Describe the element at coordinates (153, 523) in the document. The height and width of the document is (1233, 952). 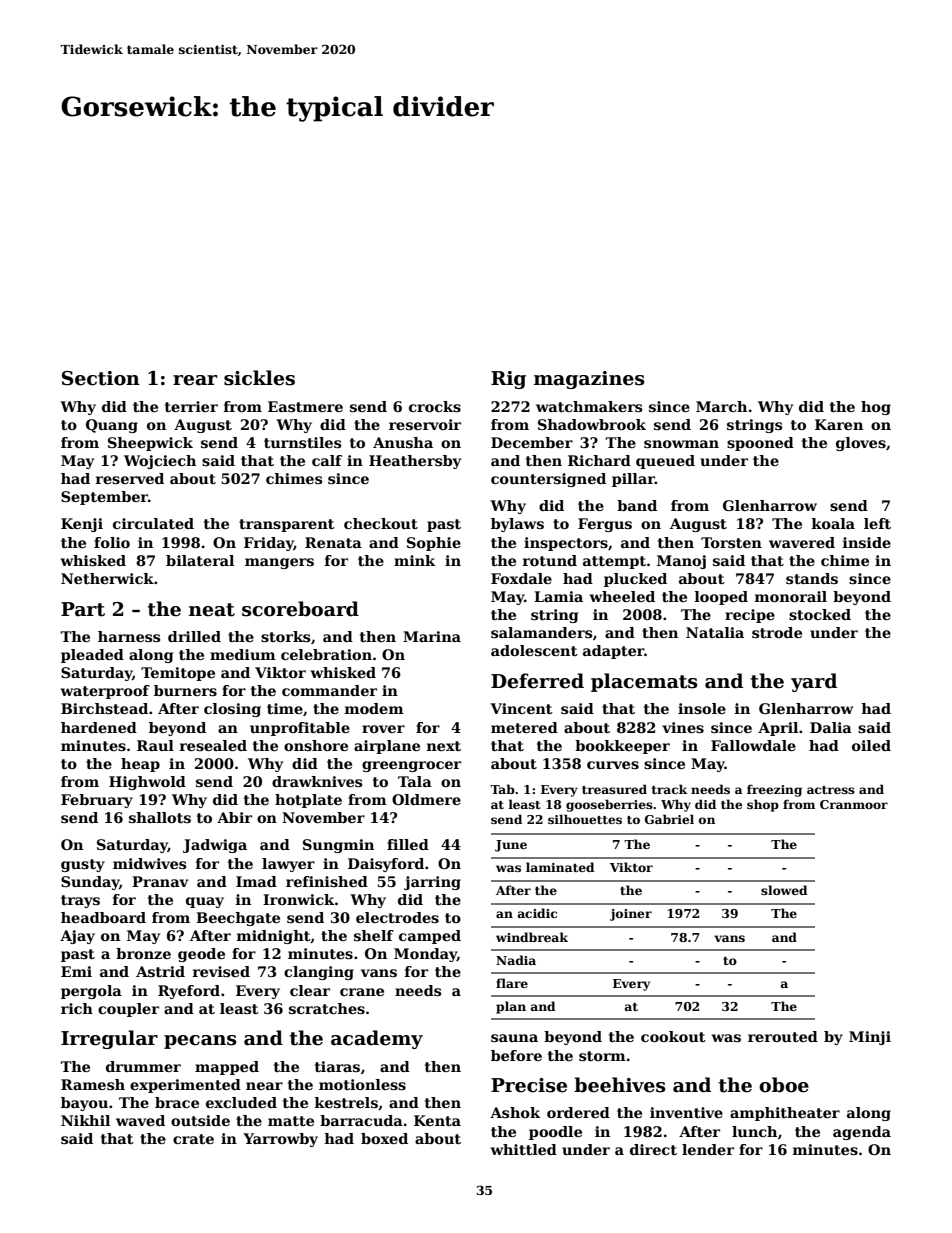
I see `circulated` at that location.
